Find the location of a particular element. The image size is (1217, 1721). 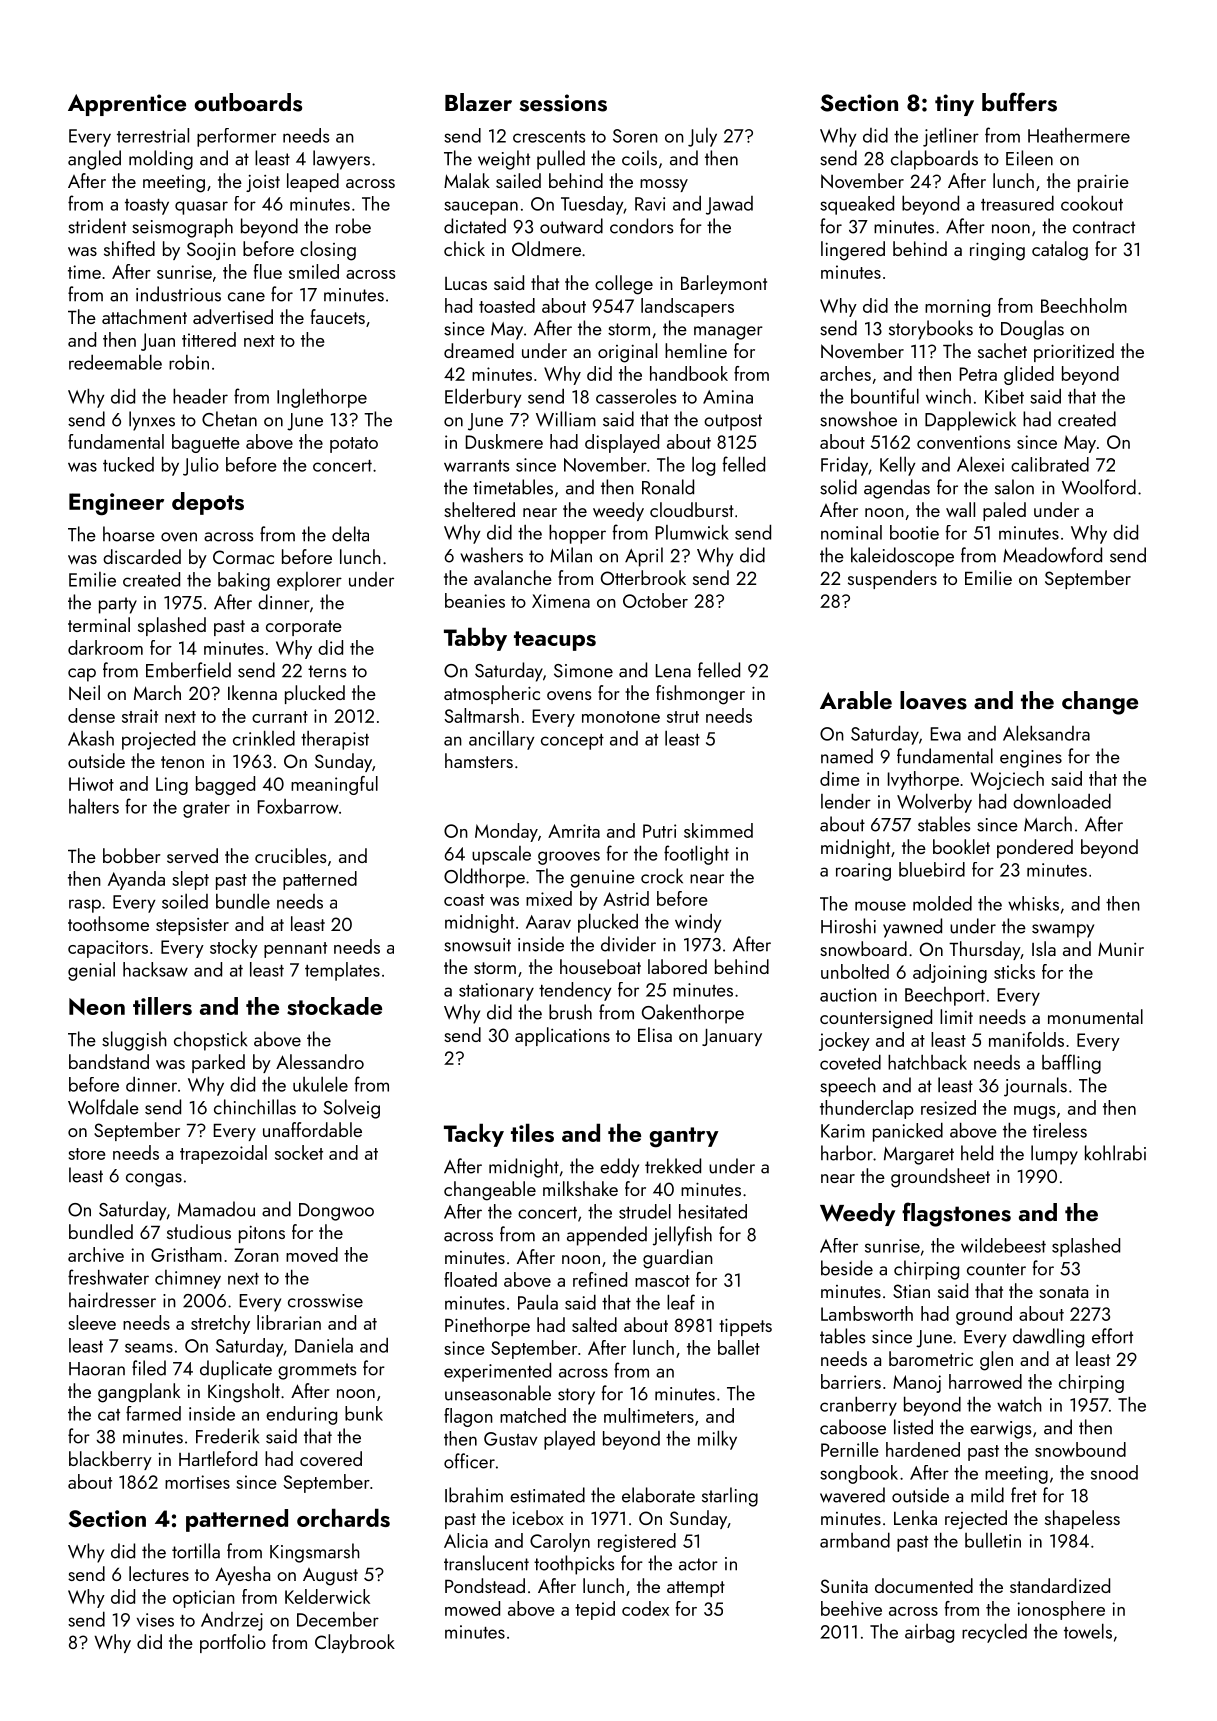

Lena is located at coordinates (673, 671).
